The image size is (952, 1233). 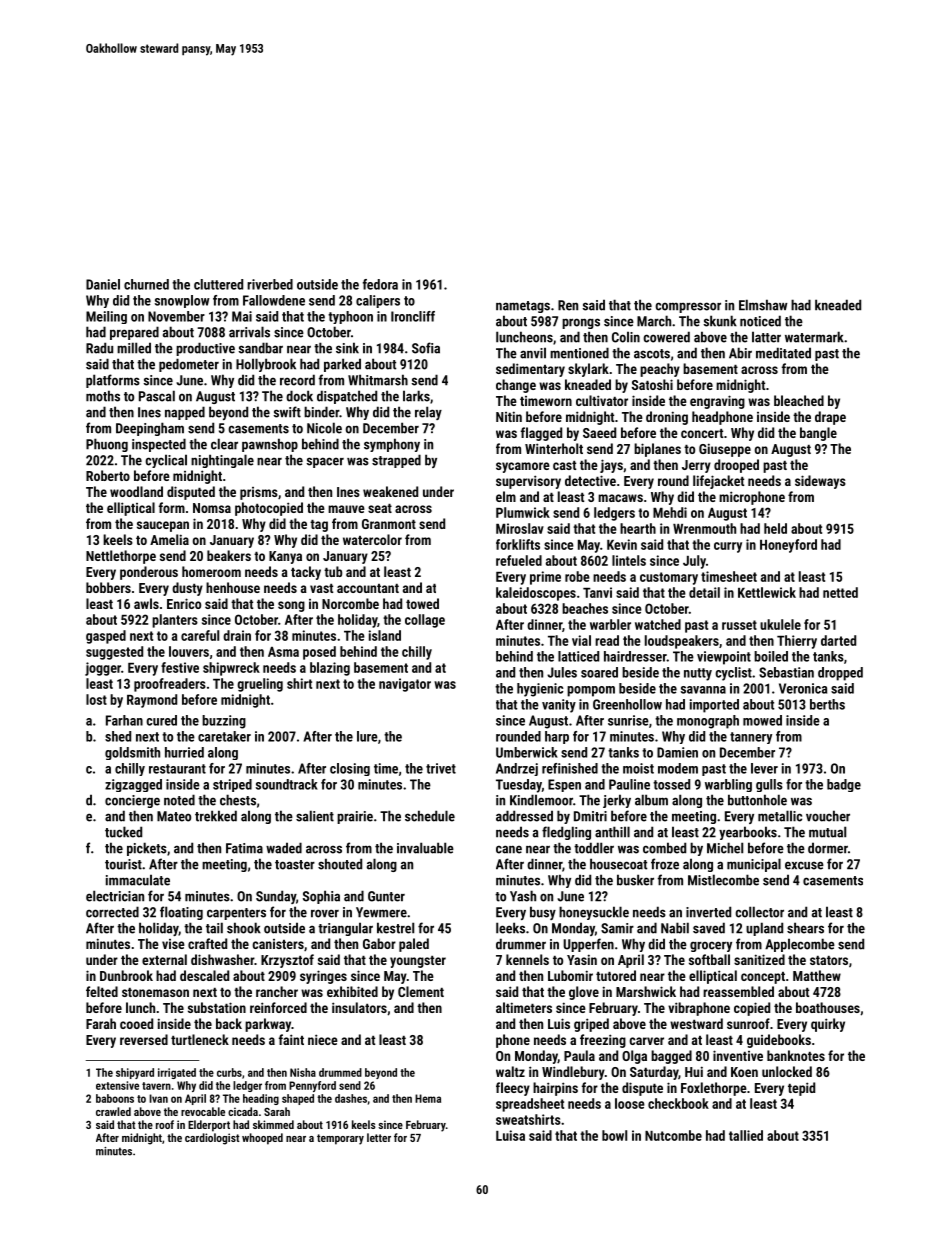 I want to click on refueled, so click(x=519, y=560).
